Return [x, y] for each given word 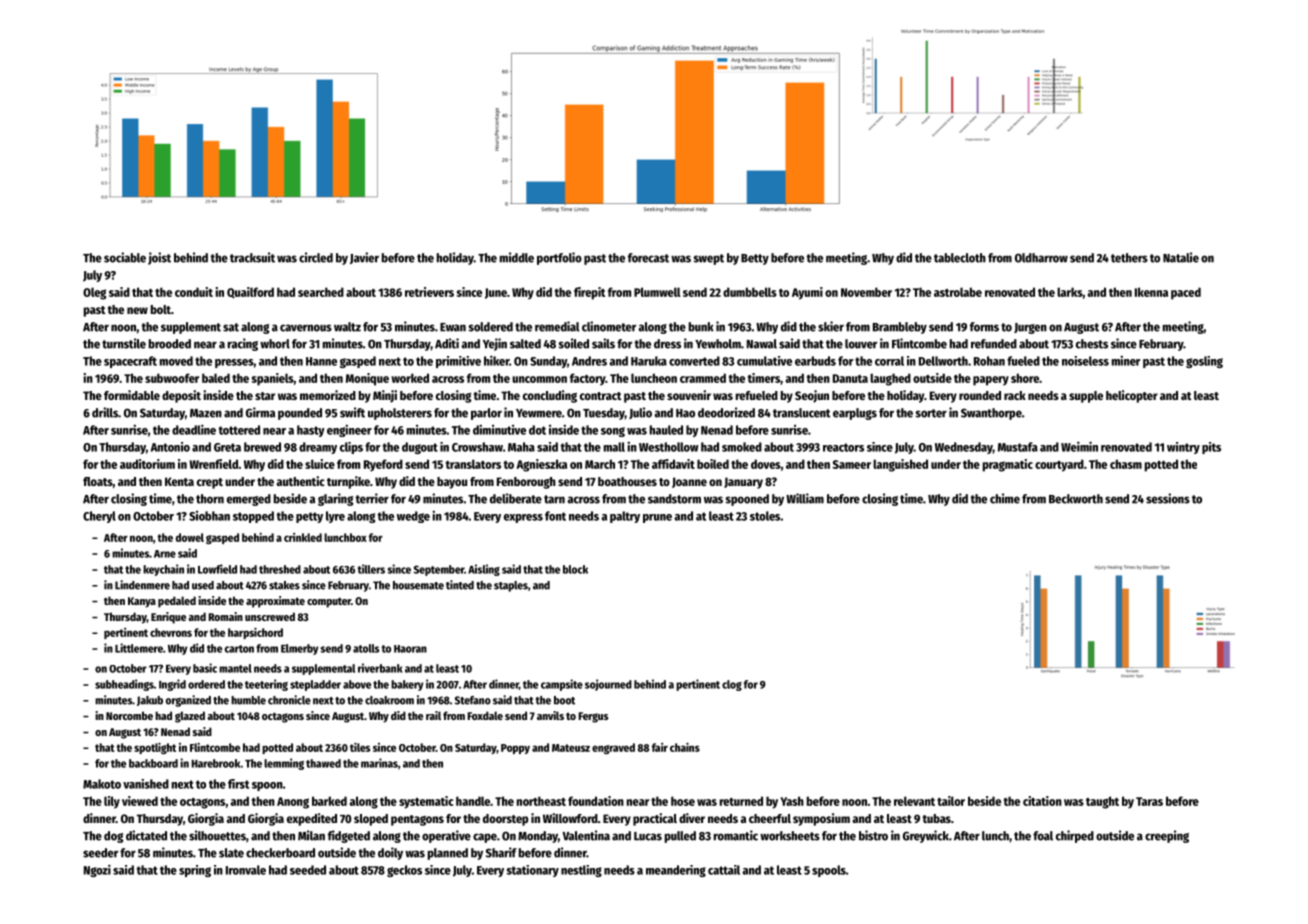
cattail [724, 870]
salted [525, 344]
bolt [161, 309]
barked [329, 801]
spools [829, 871]
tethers [1129, 258]
